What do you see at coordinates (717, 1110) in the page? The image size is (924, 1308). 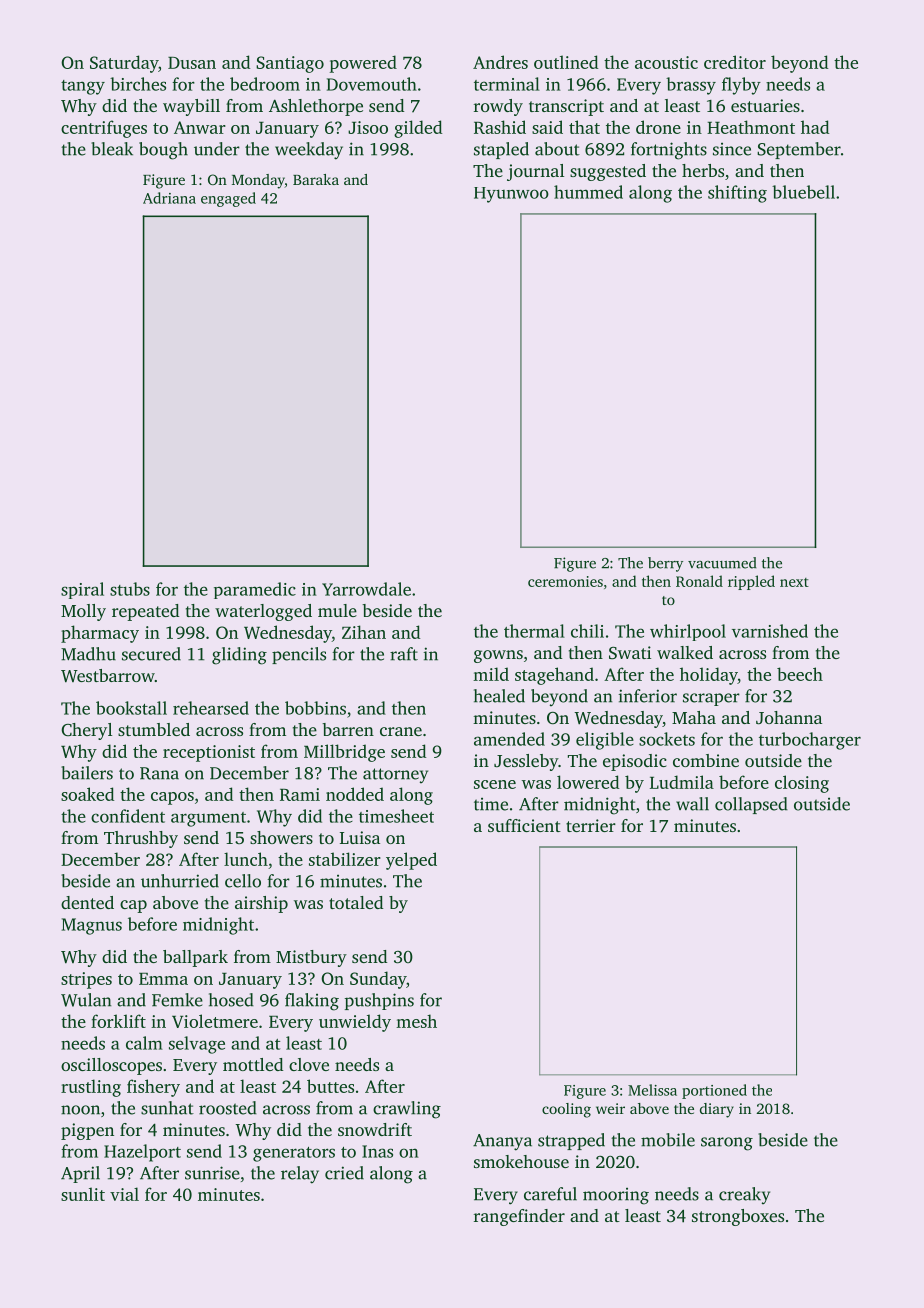 I see `diary` at bounding box center [717, 1110].
